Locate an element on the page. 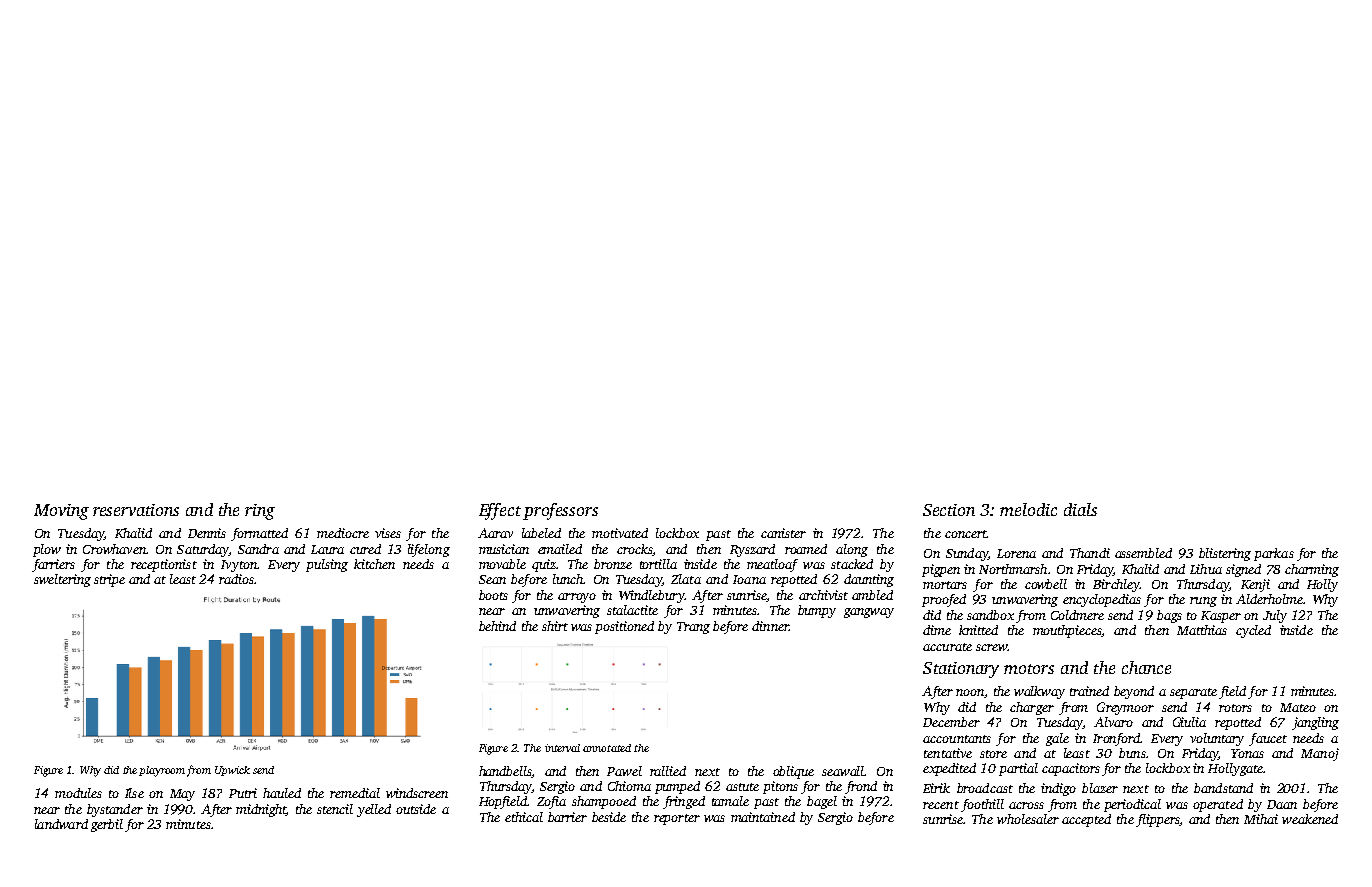  stripe is located at coordinates (109, 580).
